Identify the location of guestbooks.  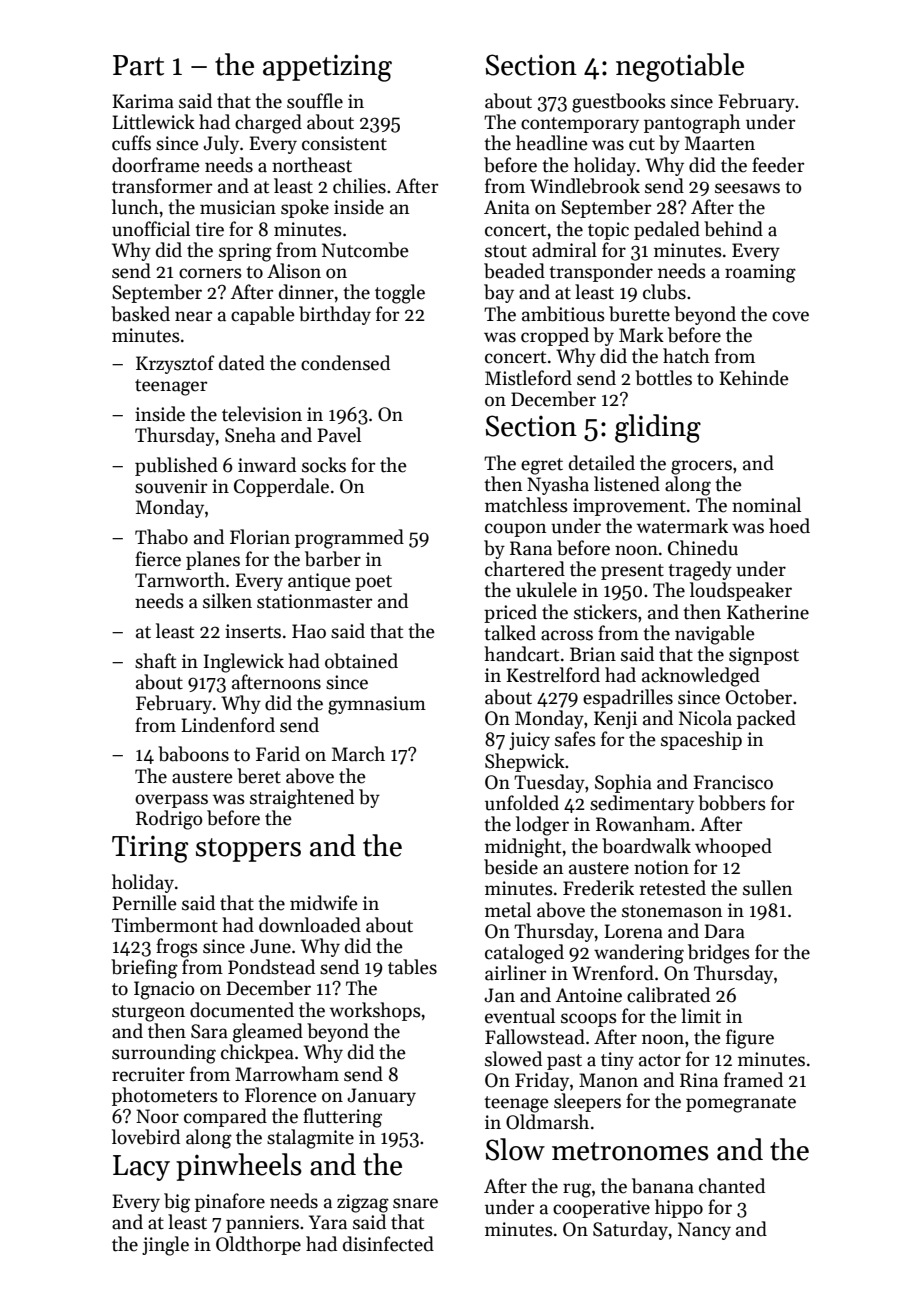
(619, 103).
